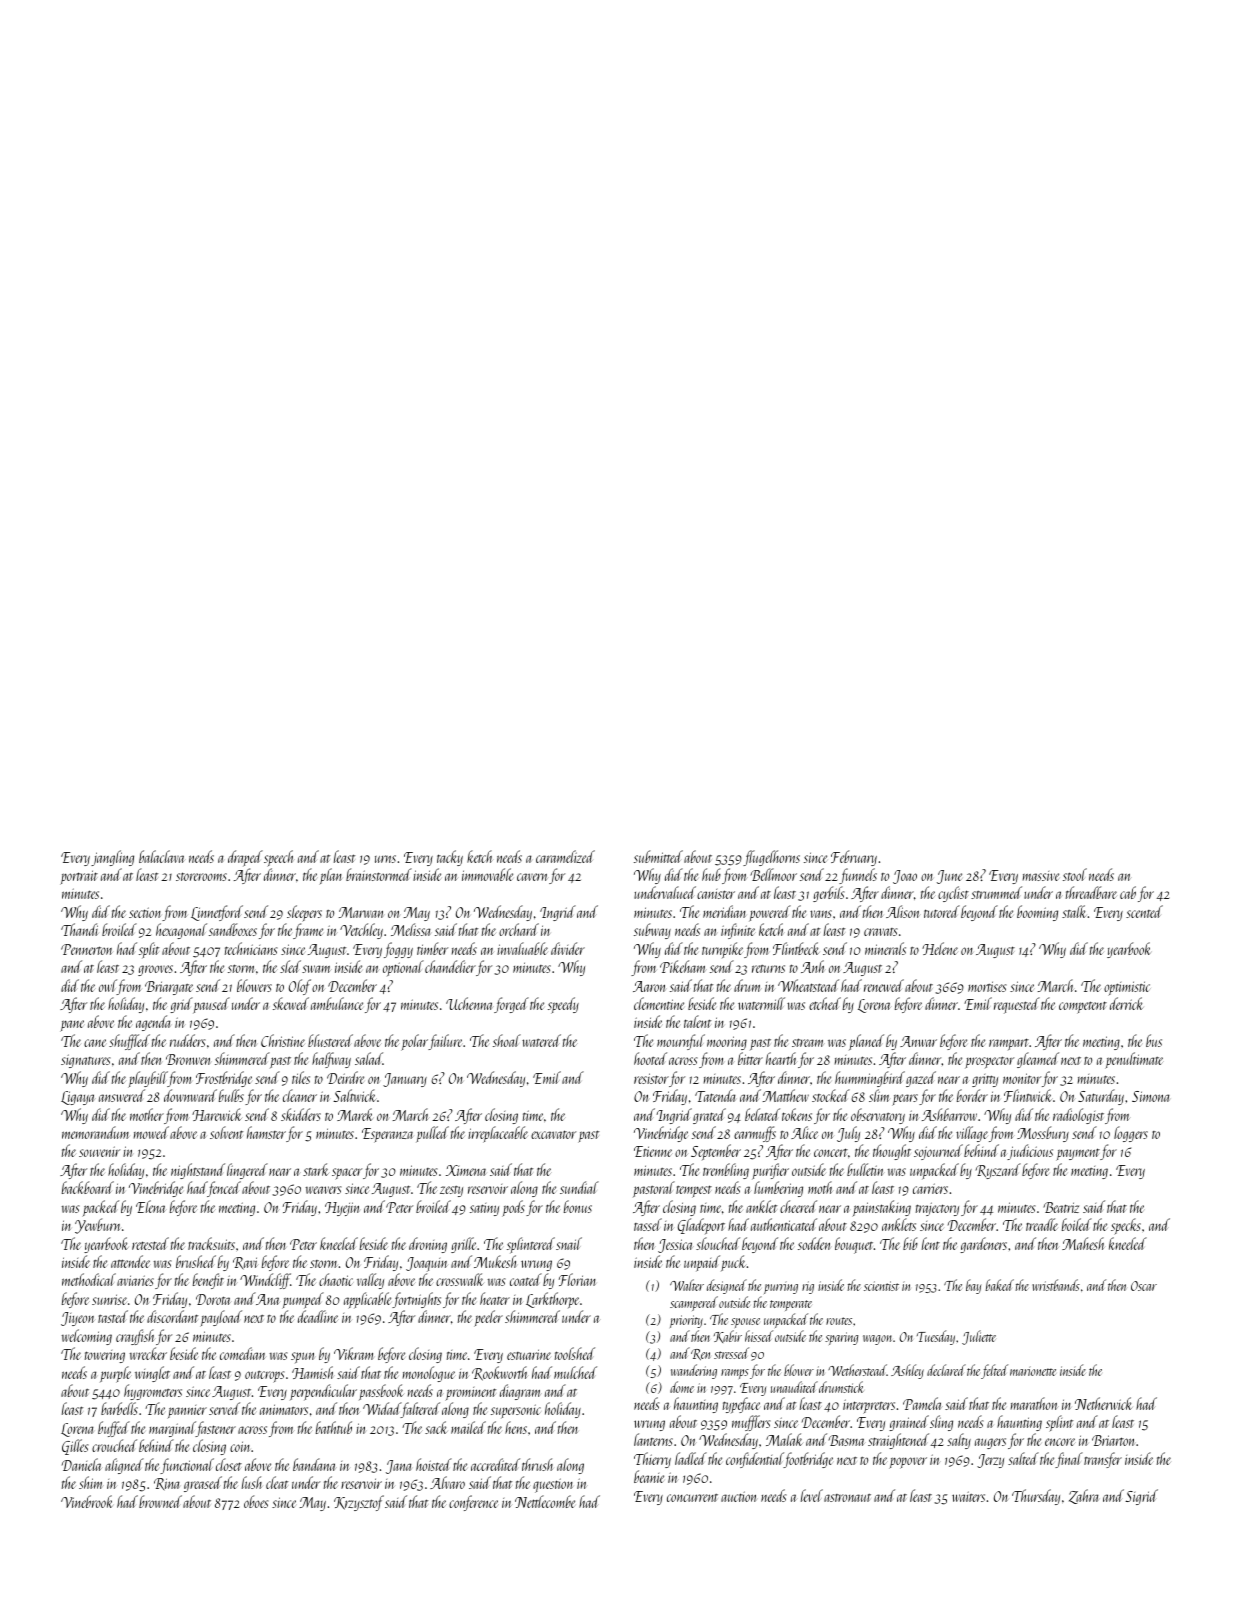 The image size is (1235, 1598). I want to click on Helene, so click(940, 948).
